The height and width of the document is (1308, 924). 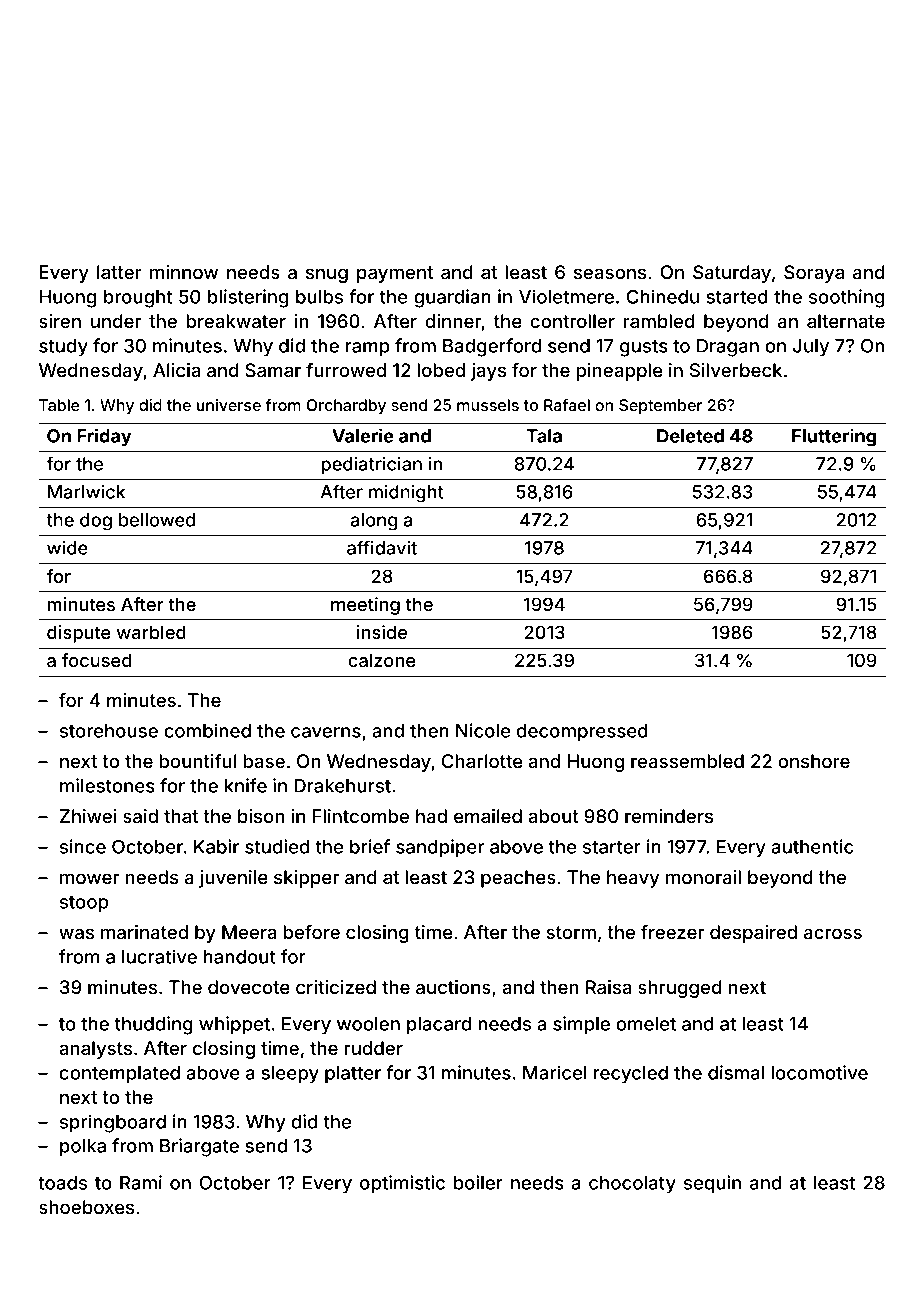 I want to click on brought, so click(x=138, y=299).
